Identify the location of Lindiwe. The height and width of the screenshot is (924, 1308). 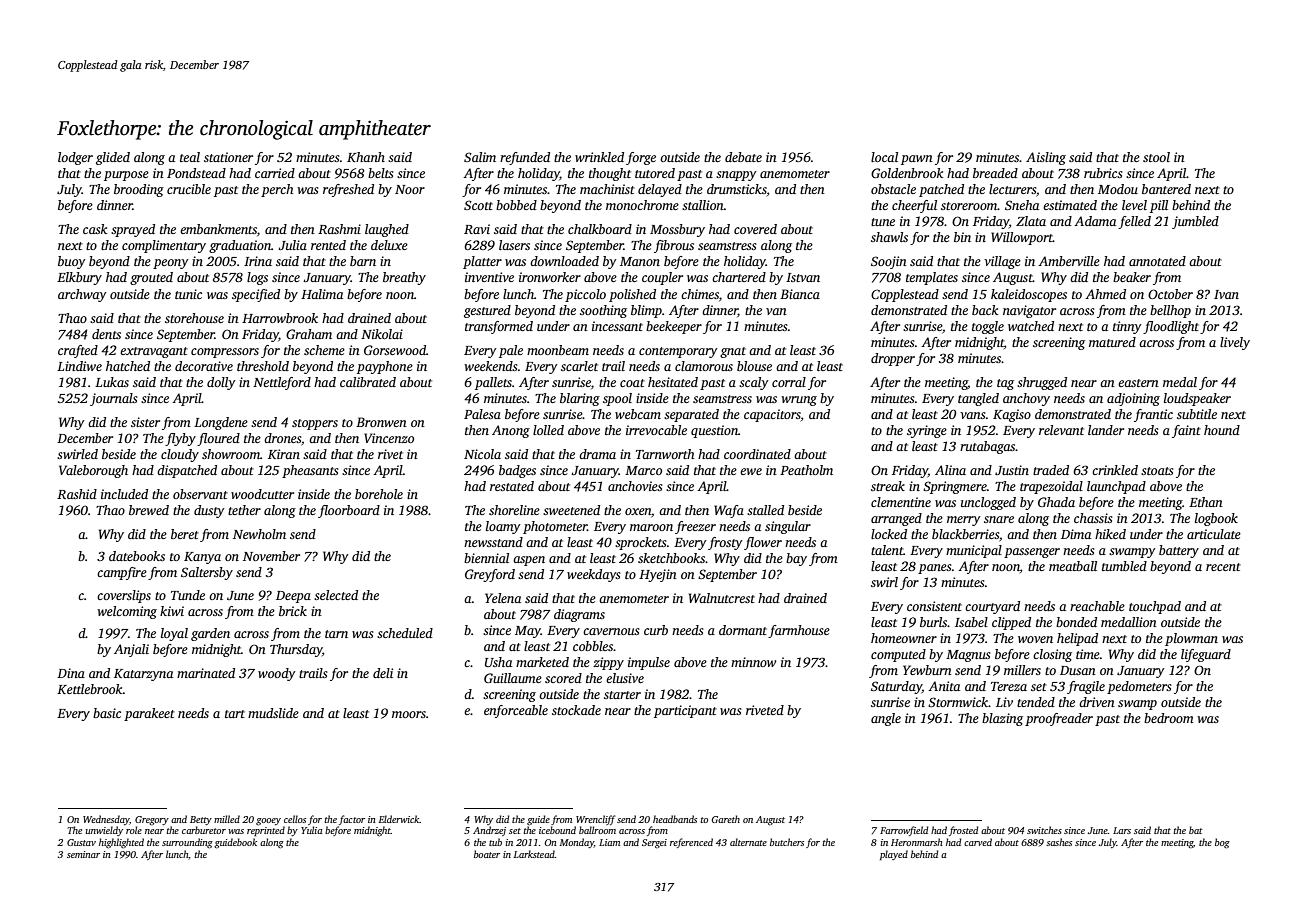
(79, 366).
